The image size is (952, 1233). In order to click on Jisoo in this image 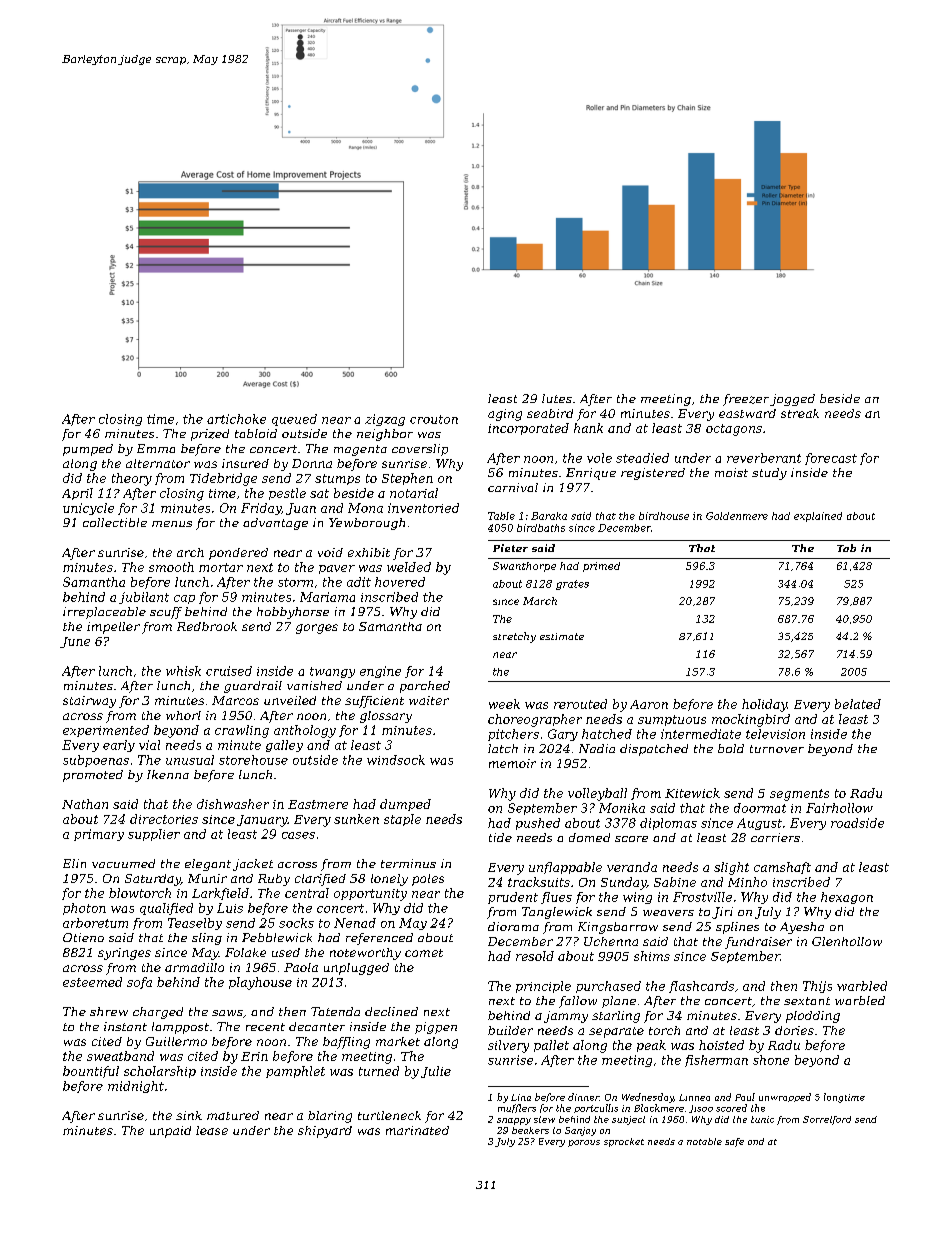, I will do `click(701, 1109)`.
